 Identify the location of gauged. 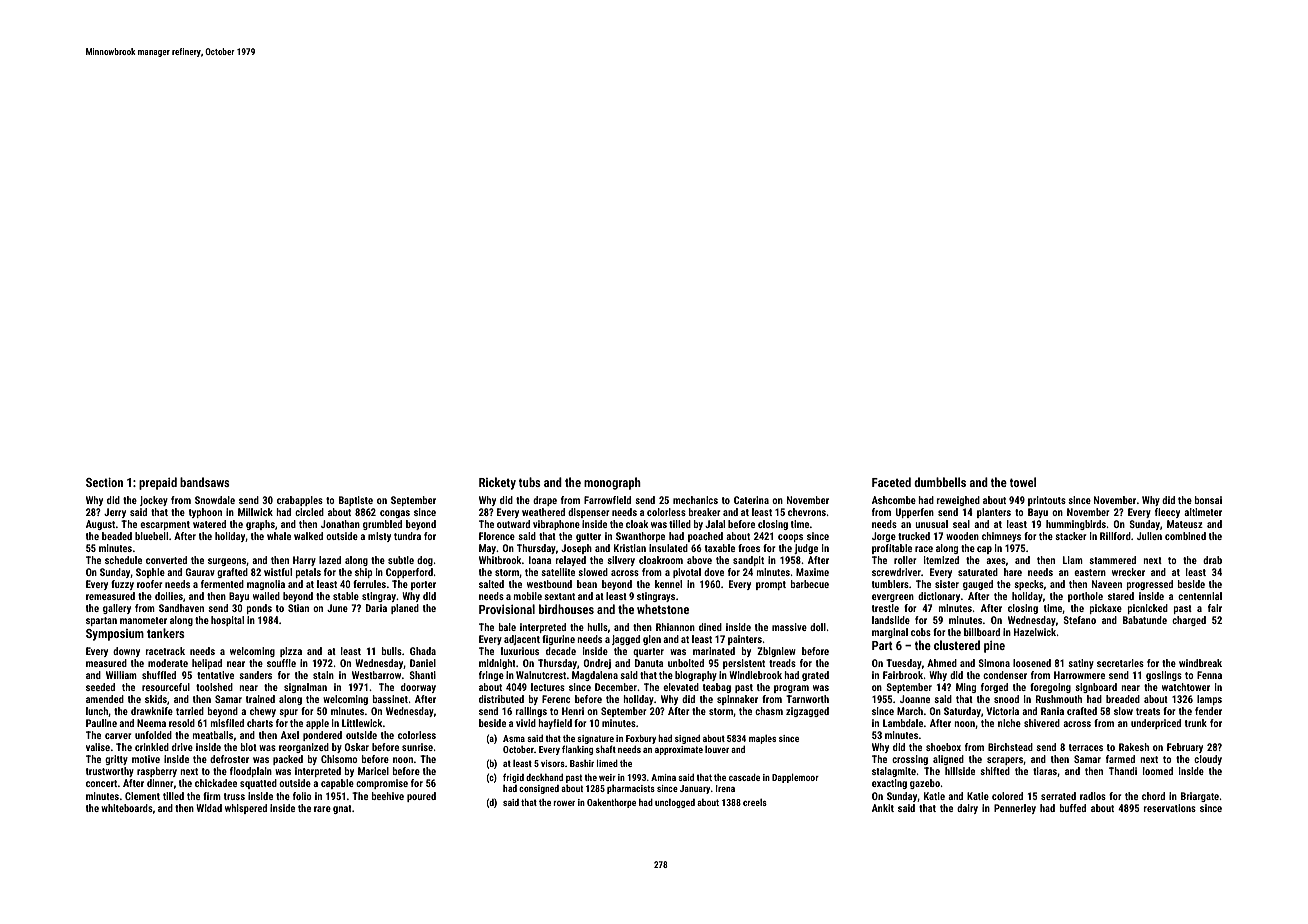
(978, 585).
